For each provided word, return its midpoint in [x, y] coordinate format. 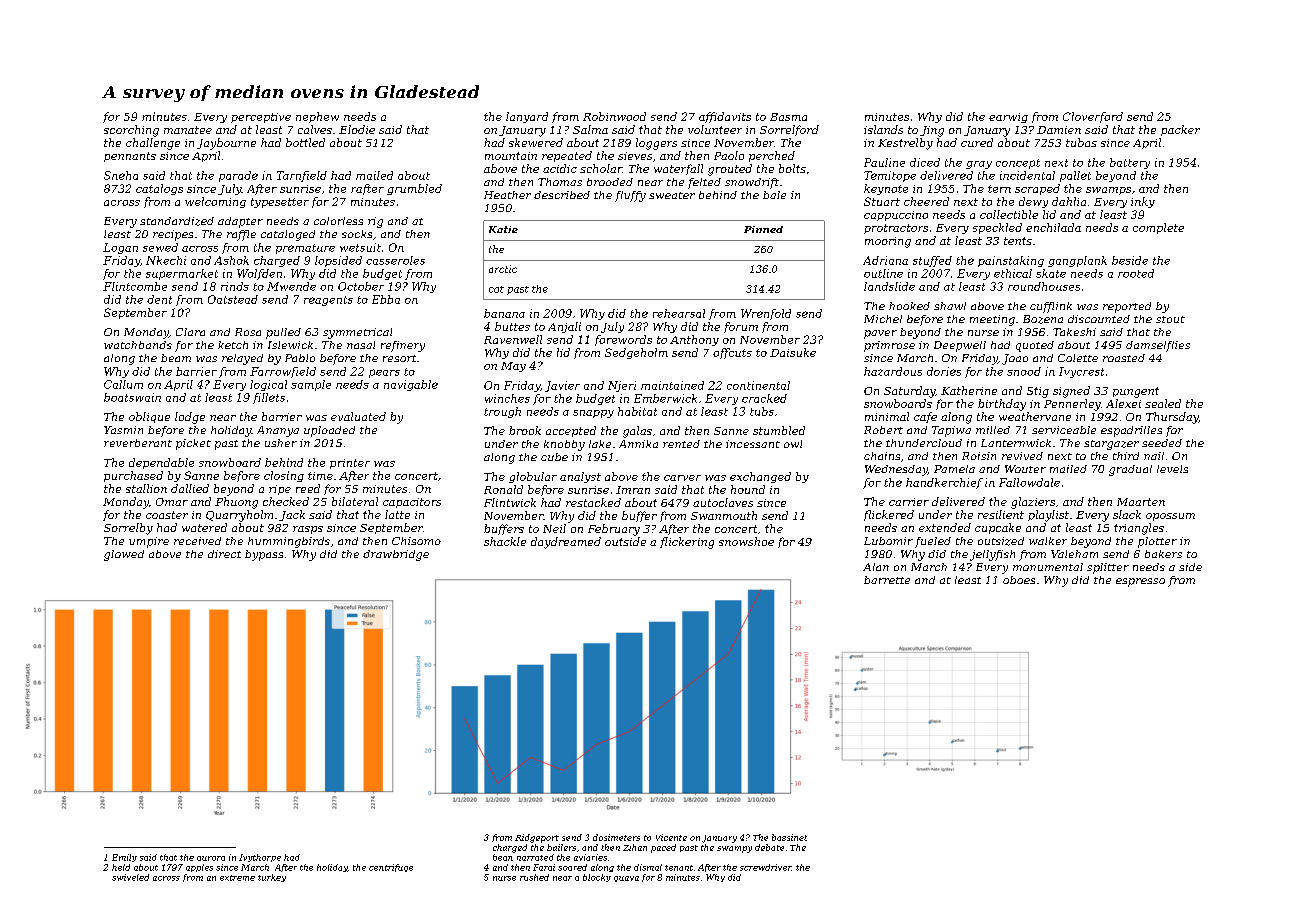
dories [944, 371]
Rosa [248, 332]
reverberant [138, 443]
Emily [124, 858]
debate [769, 847]
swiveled [130, 877]
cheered [926, 201]
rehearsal [679, 313]
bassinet [789, 837]
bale [774, 195]
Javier [562, 386]
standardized [177, 221]
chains [882, 456]
